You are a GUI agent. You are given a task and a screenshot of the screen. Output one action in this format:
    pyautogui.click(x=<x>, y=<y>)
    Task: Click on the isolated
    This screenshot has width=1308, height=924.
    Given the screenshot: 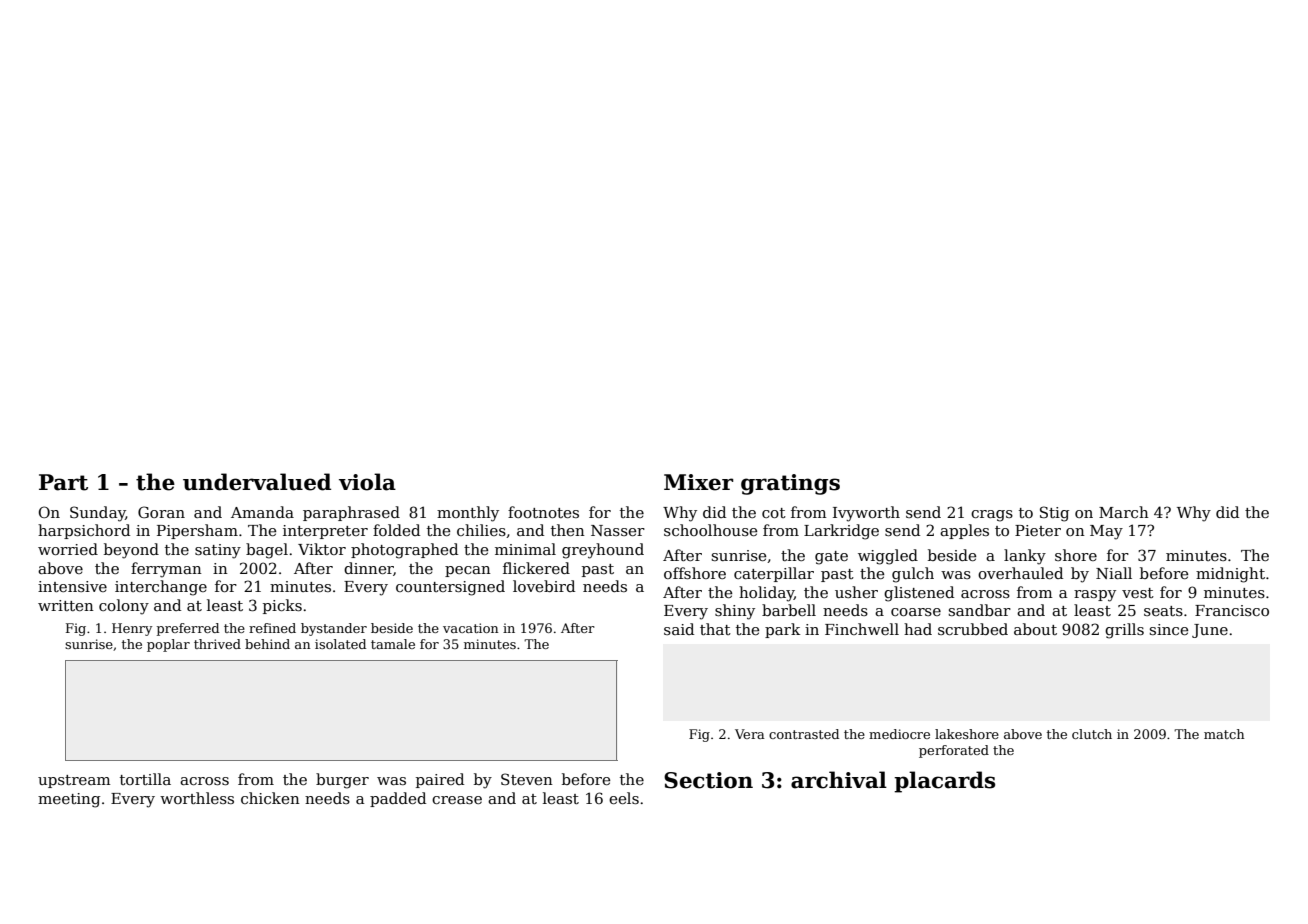 What is the action you would take?
    pyautogui.click(x=340, y=644)
